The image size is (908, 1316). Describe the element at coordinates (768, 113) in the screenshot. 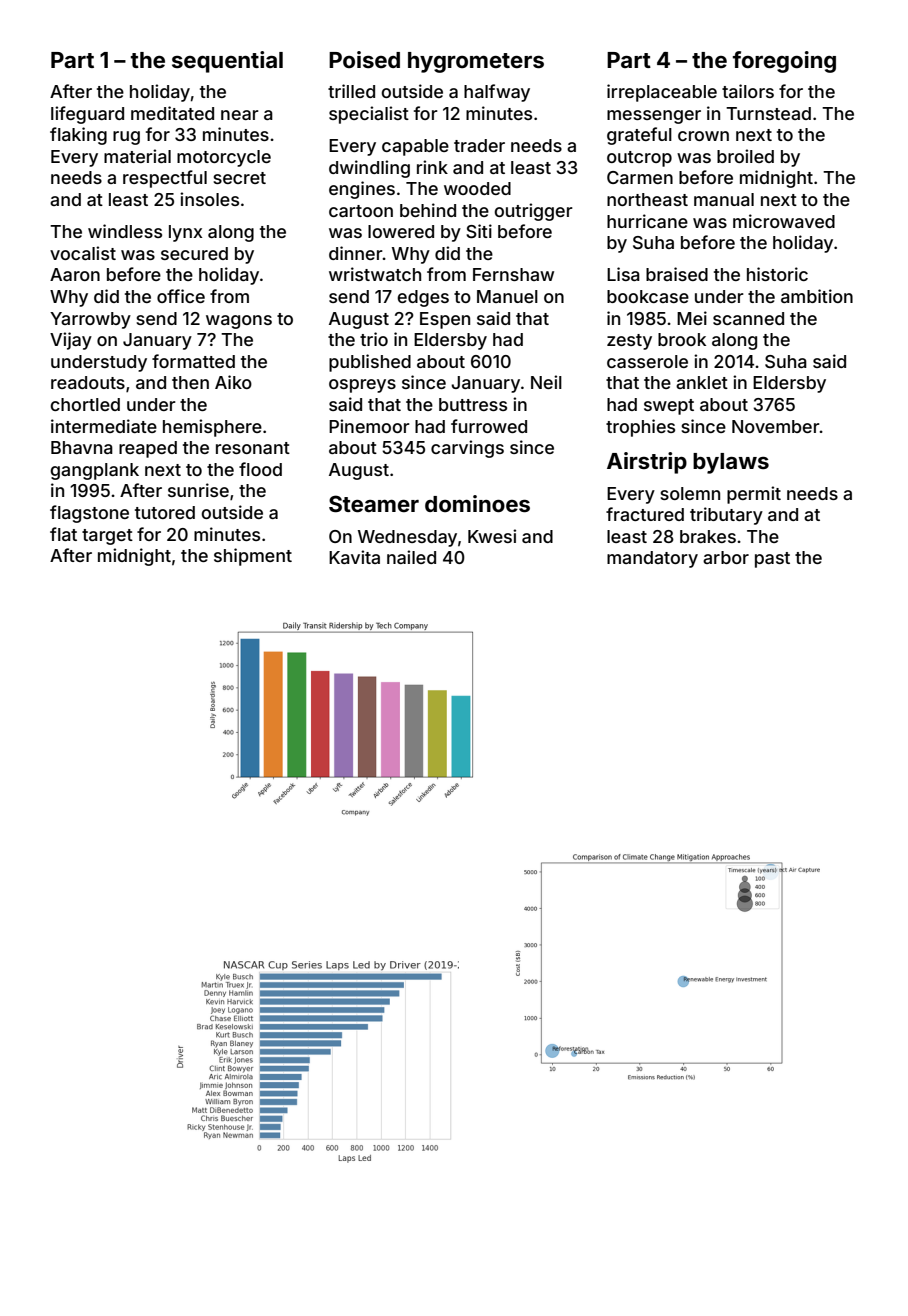

I see `Turnstead` at that location.
